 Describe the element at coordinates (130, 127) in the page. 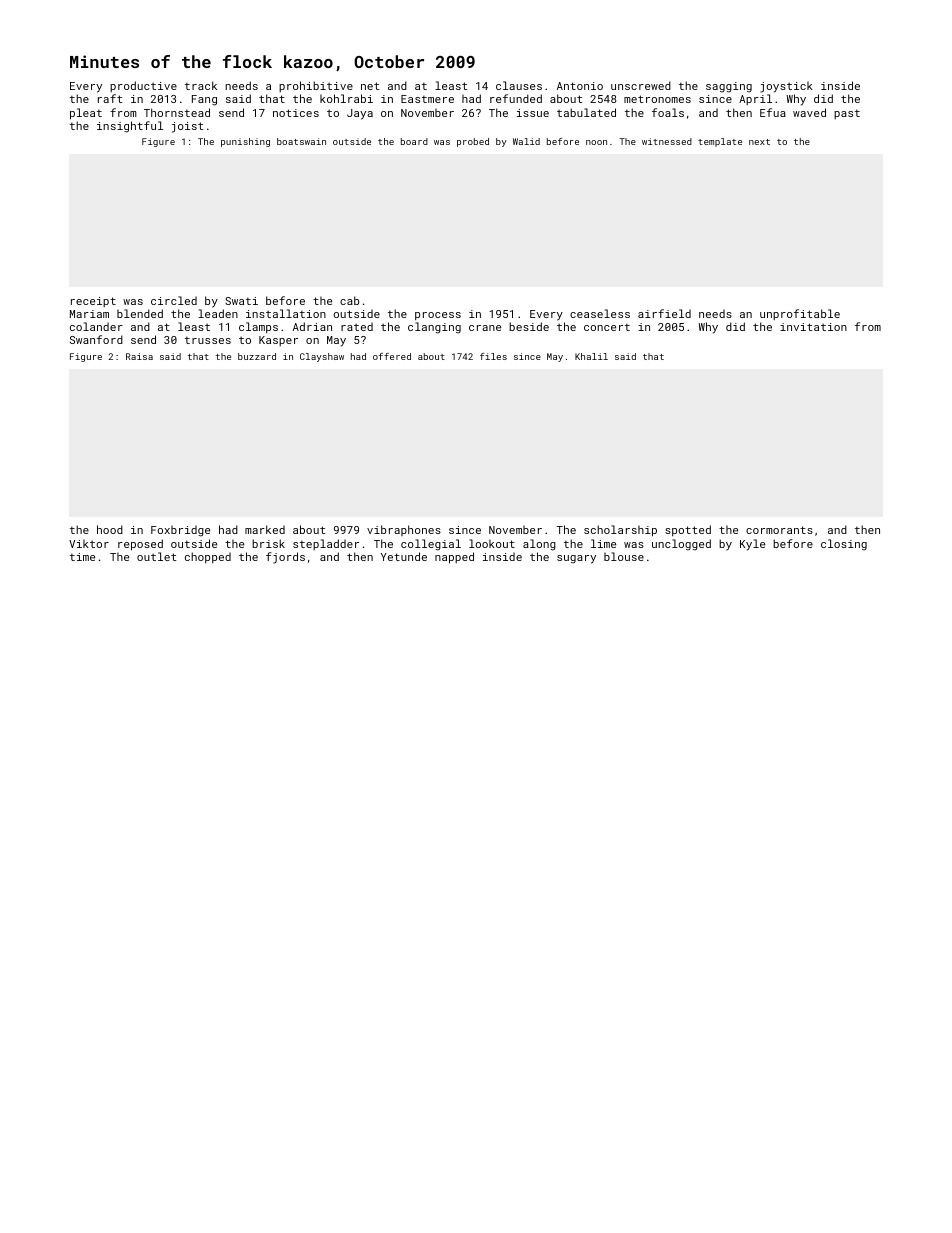

I see `insightful` at that location.
